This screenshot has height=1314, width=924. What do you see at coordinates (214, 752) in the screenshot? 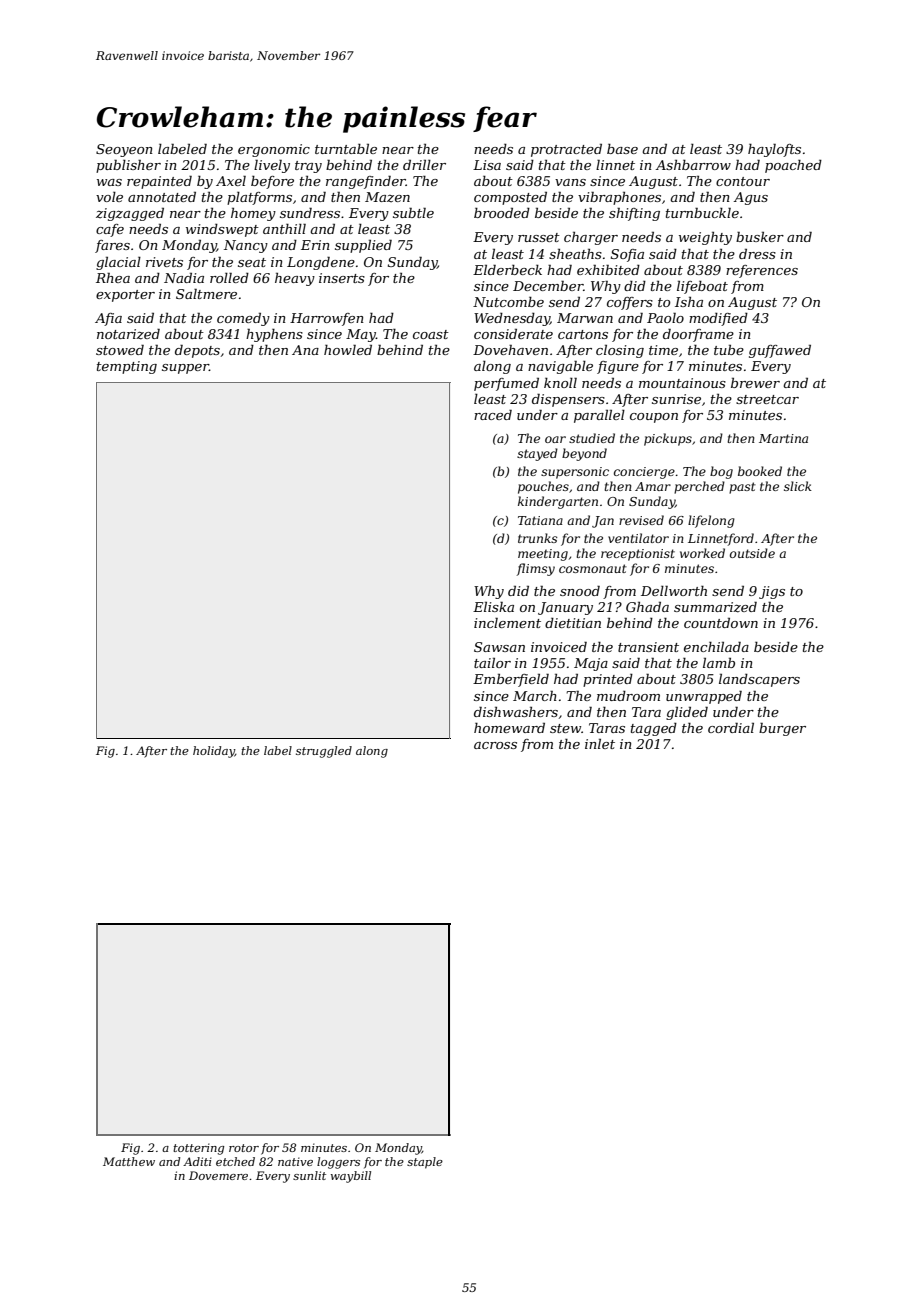
I see `holiday` at bounding box center [214, 752].
